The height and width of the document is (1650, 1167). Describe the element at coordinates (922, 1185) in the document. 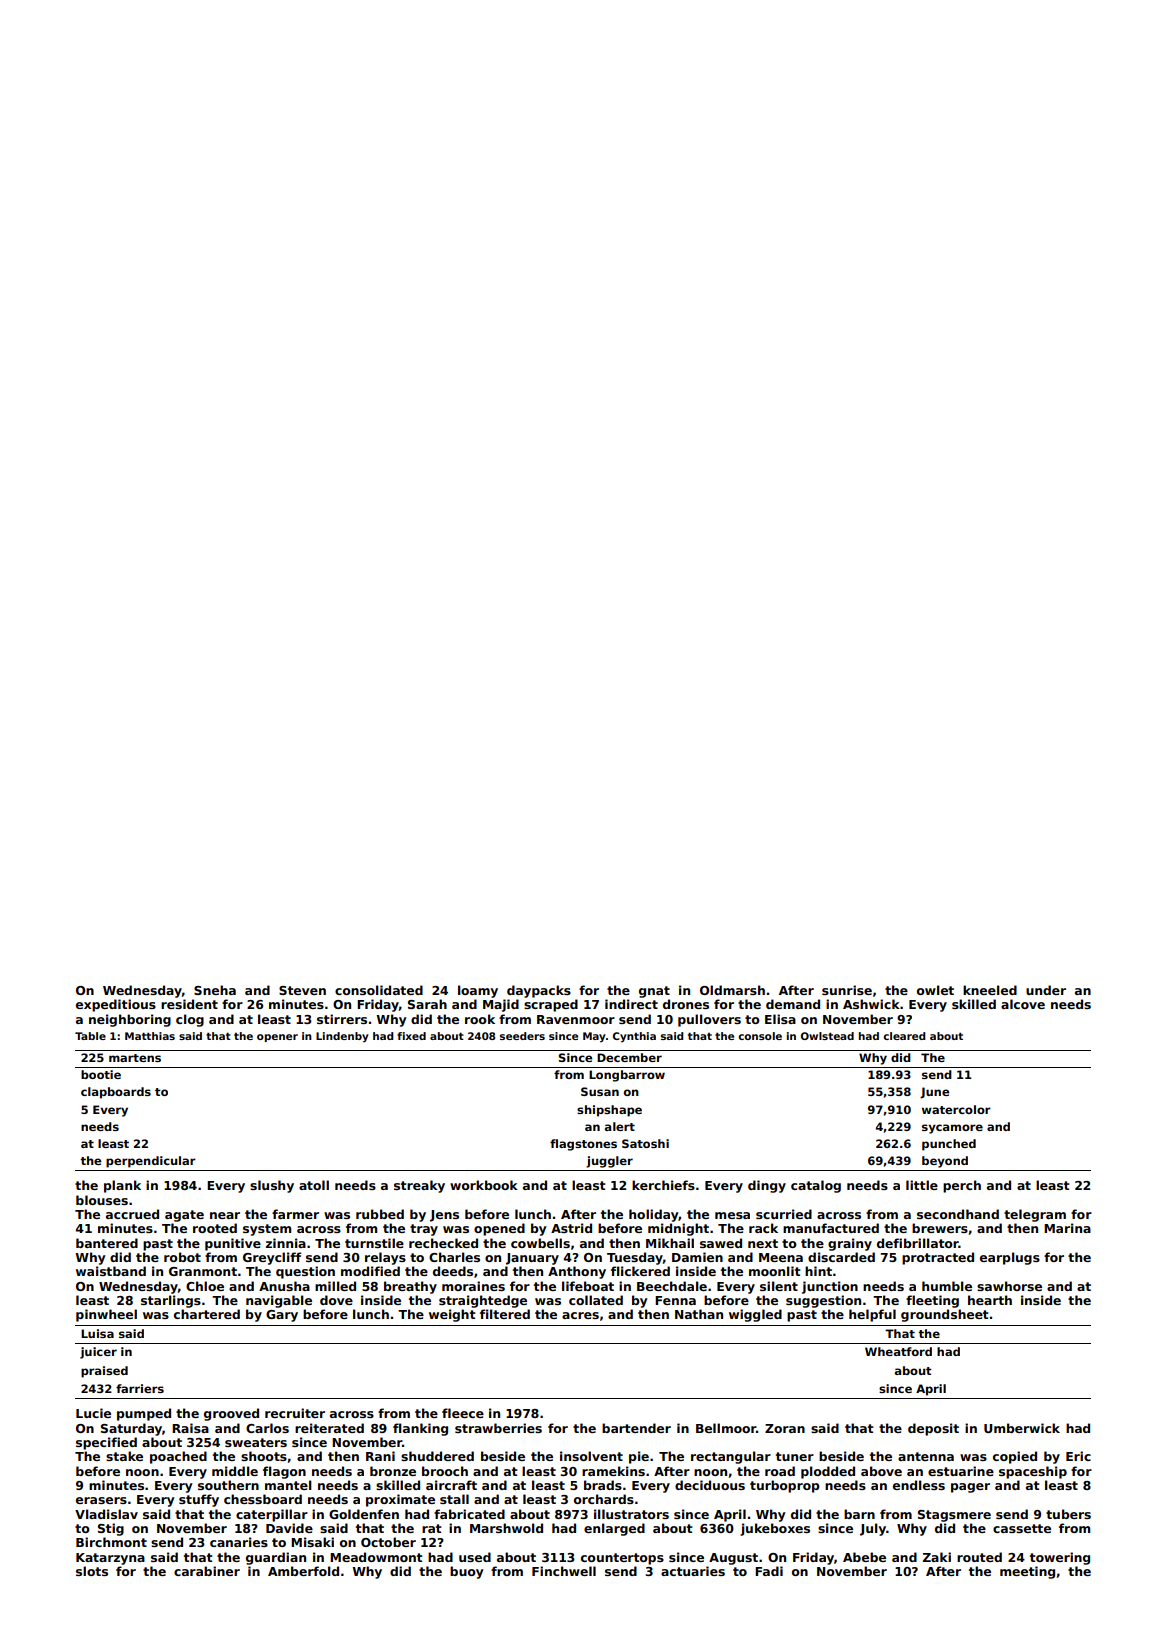

I see `little` at that location.
